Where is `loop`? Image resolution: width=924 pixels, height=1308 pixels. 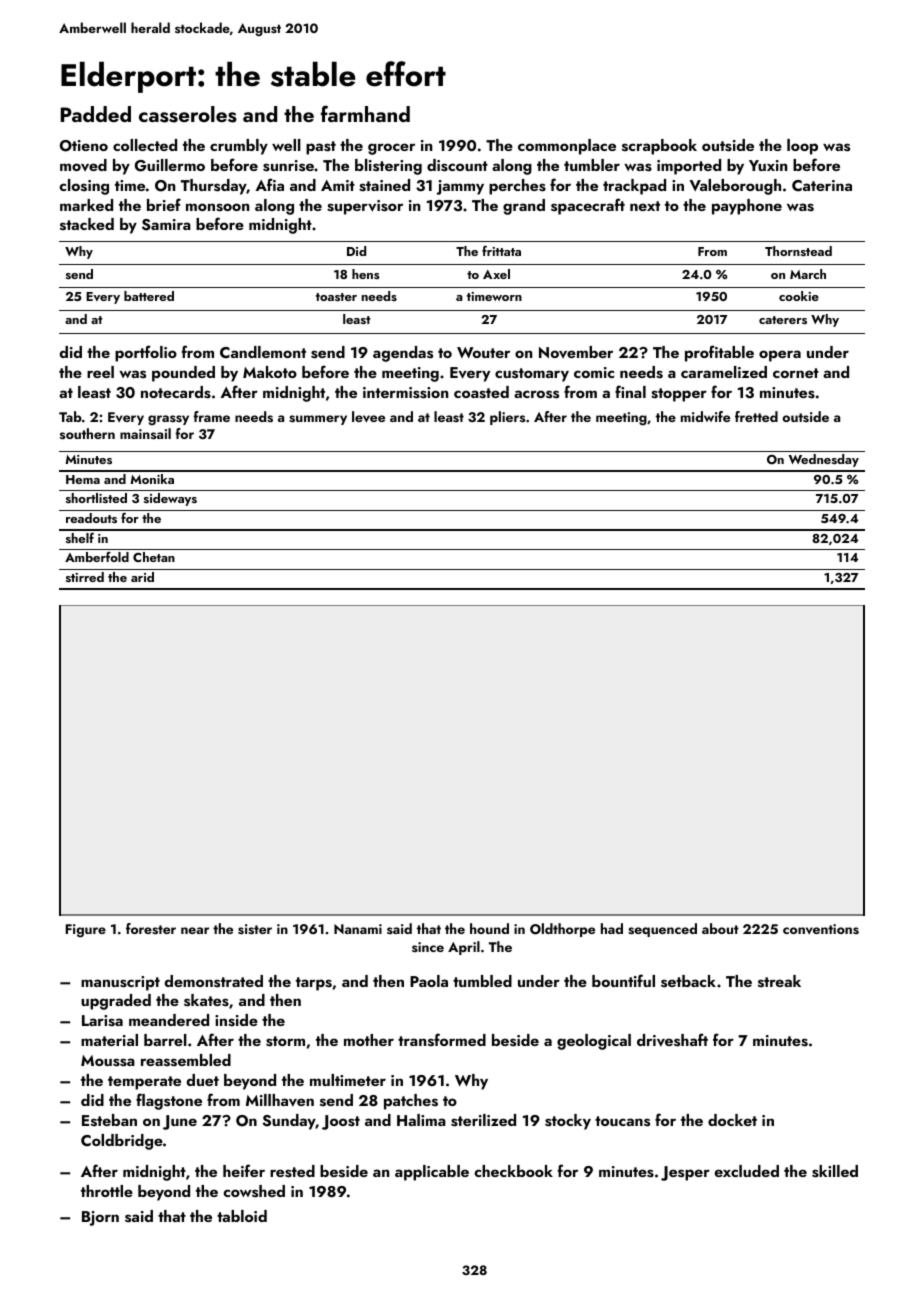
loop is located at coordinates (802, 147).
